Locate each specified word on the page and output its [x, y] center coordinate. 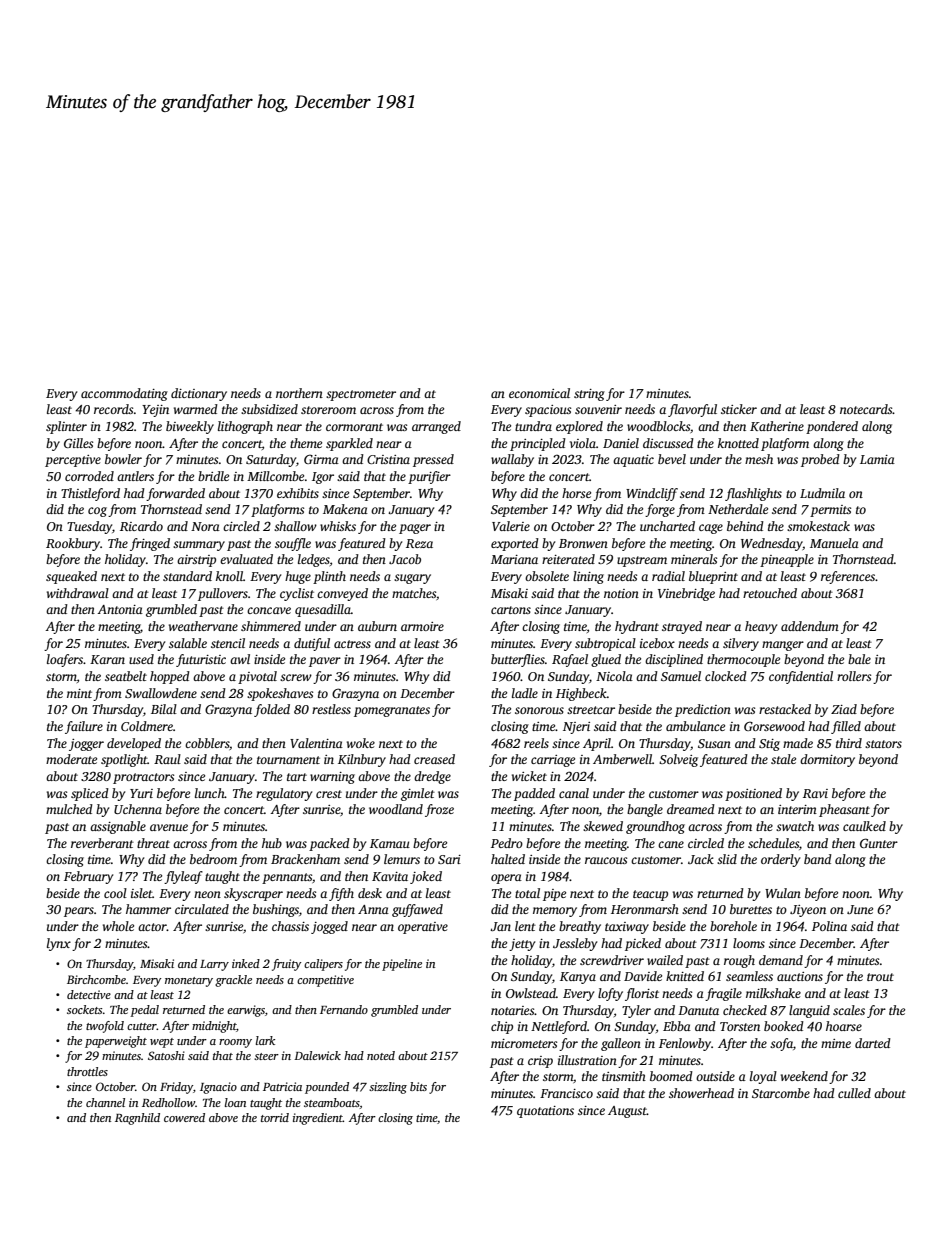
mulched [69, 809]
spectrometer [361, 395]
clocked [726, 676]
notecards [866, 409]
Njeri [576, 728]
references [848, 577]
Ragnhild [137, 1119]
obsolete [547, 576]
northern [299, 393]
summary [199, 546]
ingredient [318, 1119]
